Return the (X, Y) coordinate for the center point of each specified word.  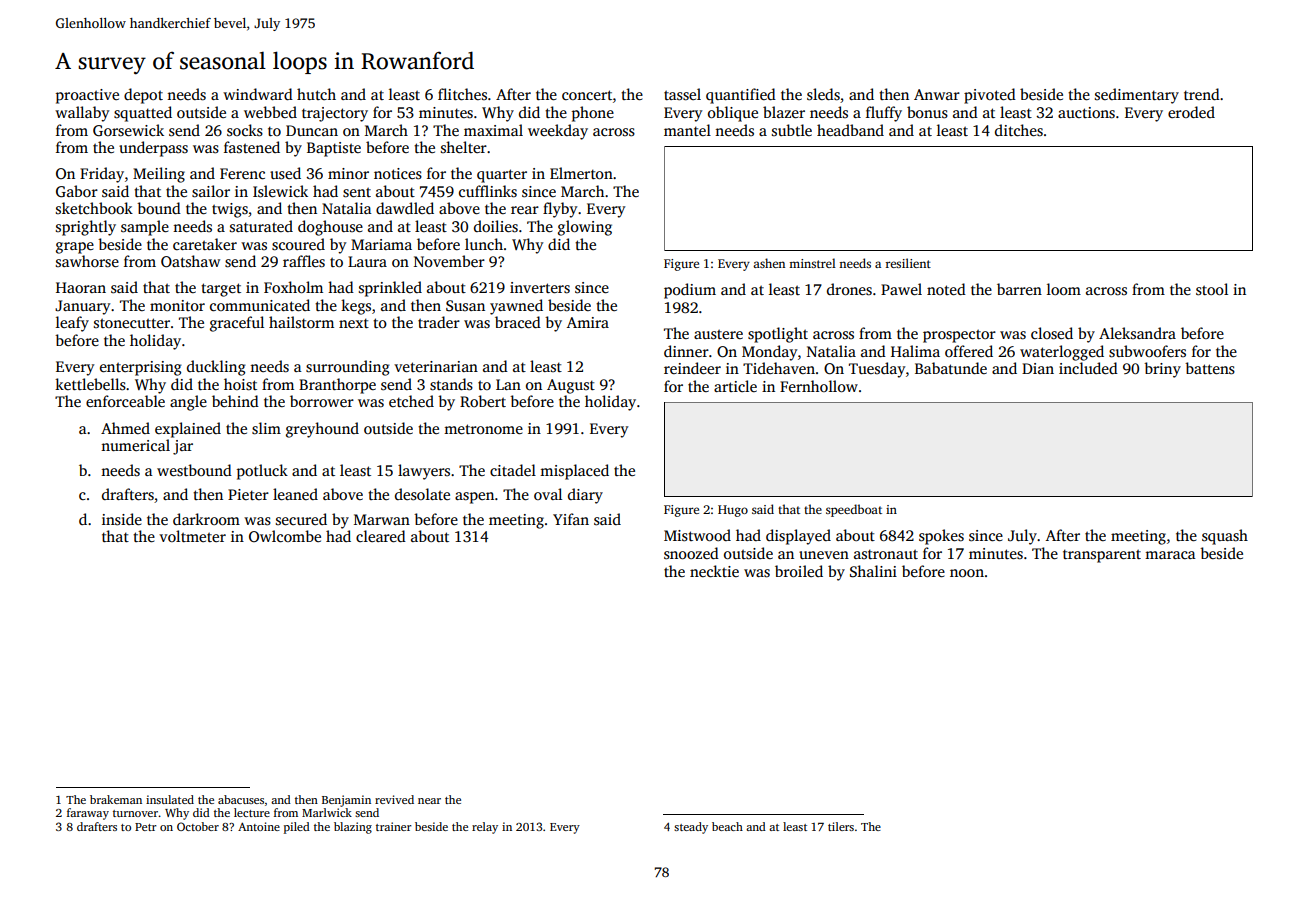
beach (727, 826)
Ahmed (125, 428)
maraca (1170, 555)
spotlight (778, 335)
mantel (687, 130)
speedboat (854, 510)
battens (1210, 368)
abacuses (241, 799)
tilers (841, 826)
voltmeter (192, 536)
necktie (714, 571)
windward (258, 94)
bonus (927, 112)
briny (1162, 370)
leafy (72, 324)
